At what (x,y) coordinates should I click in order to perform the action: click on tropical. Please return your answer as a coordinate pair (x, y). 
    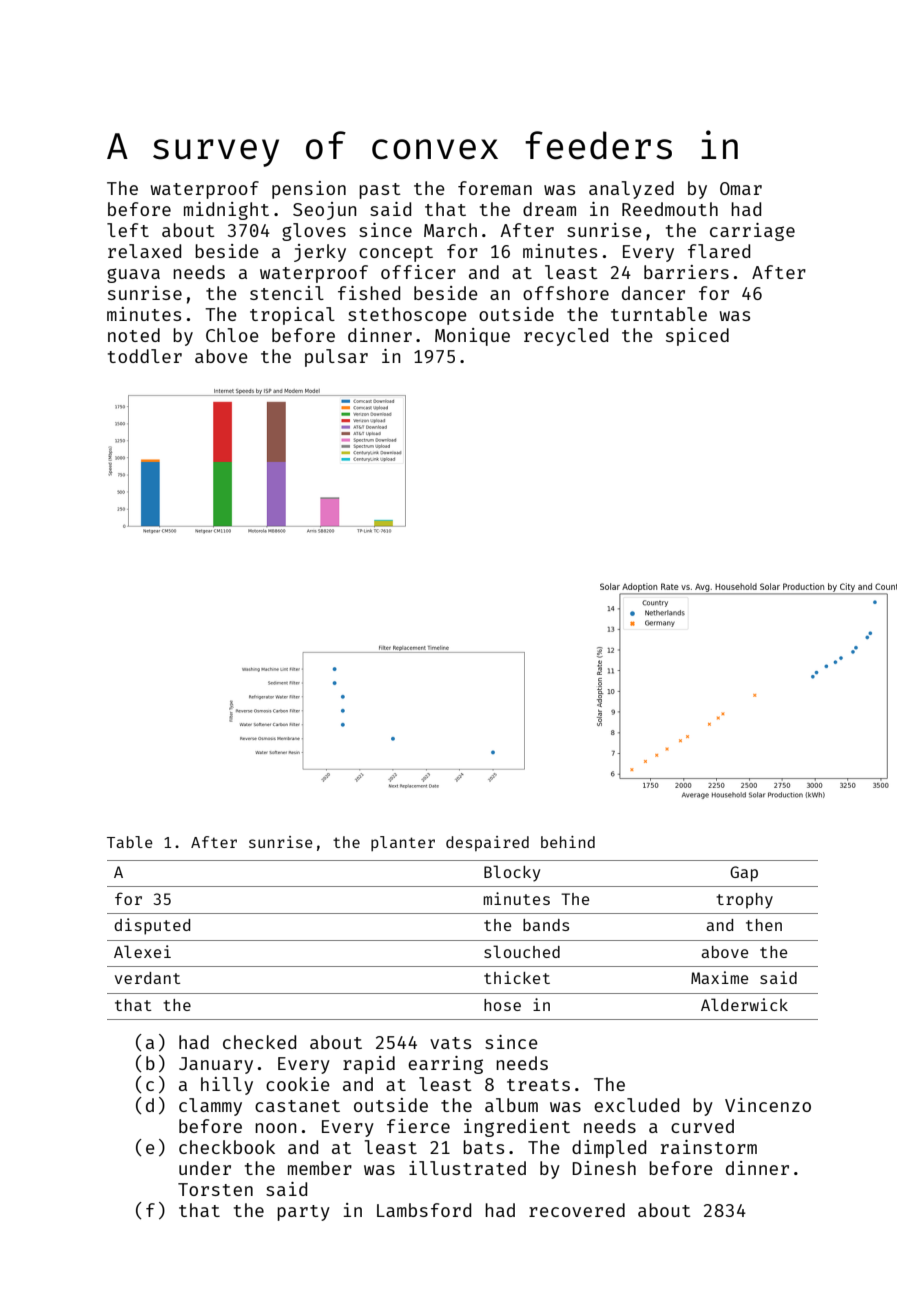
    Looking at the image, I should click on (292, 316).
